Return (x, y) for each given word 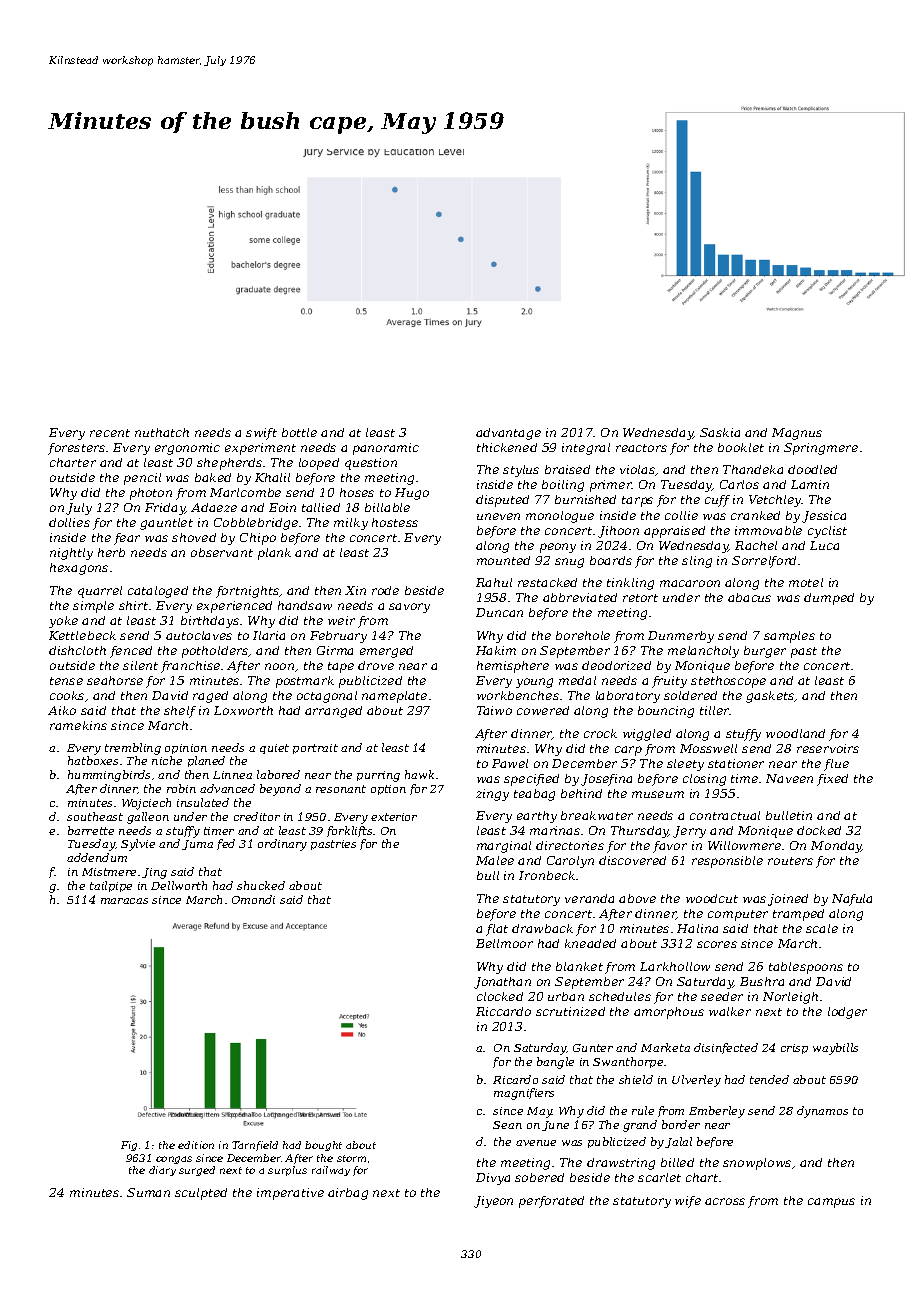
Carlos (739, 484)
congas (174, 1160)
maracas (124, 901)
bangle (555, 1063)
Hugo (412, 494)
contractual (725, 815)
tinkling (630, 584)
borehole (583, 635)
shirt (133, 605)
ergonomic (187, 449)
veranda (589, 898)
